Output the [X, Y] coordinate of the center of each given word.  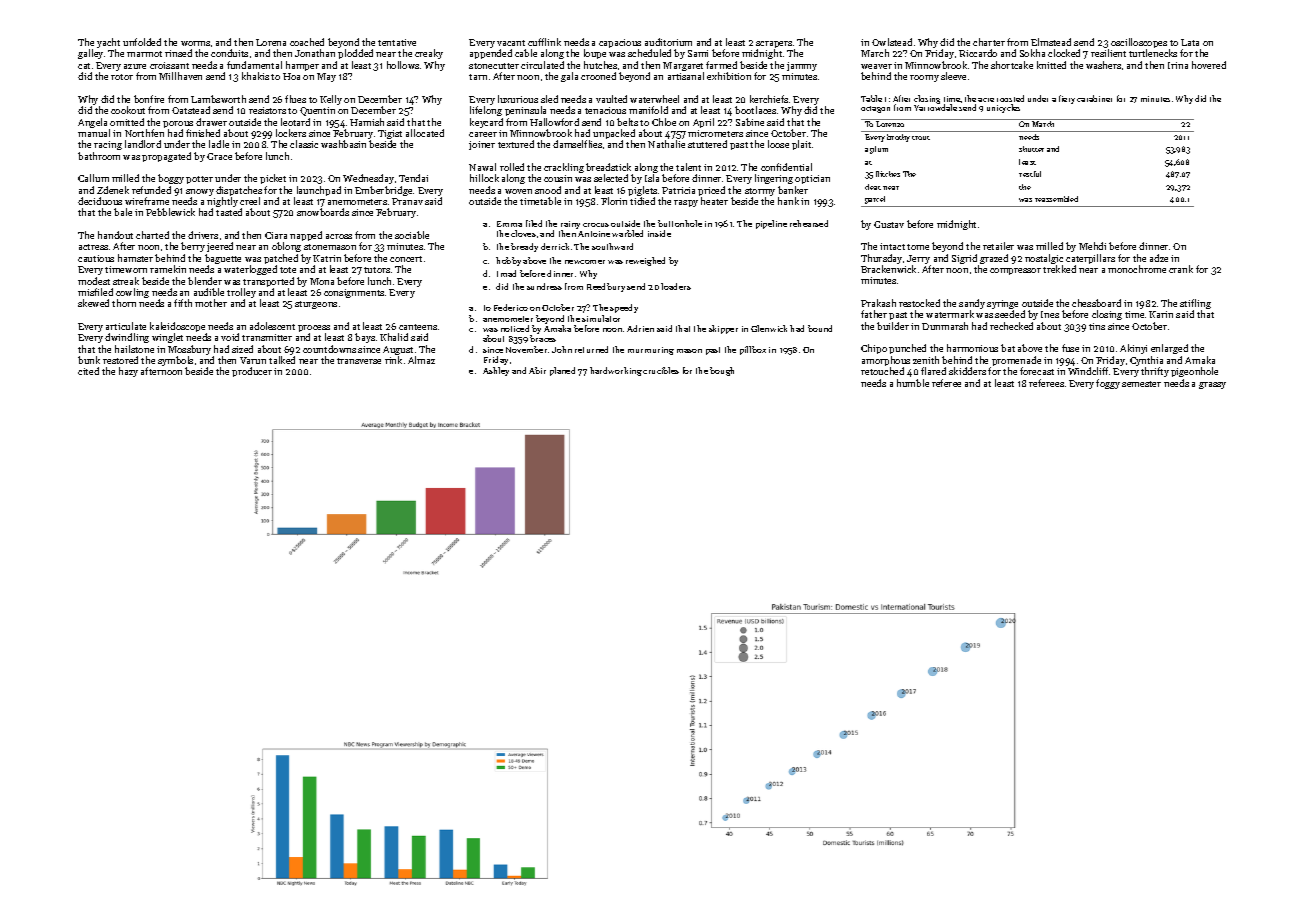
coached [307, 42]
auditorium [668, 42]
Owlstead [892, 42]
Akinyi [1133, 349]
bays [365, 338]
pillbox [753, 350]
